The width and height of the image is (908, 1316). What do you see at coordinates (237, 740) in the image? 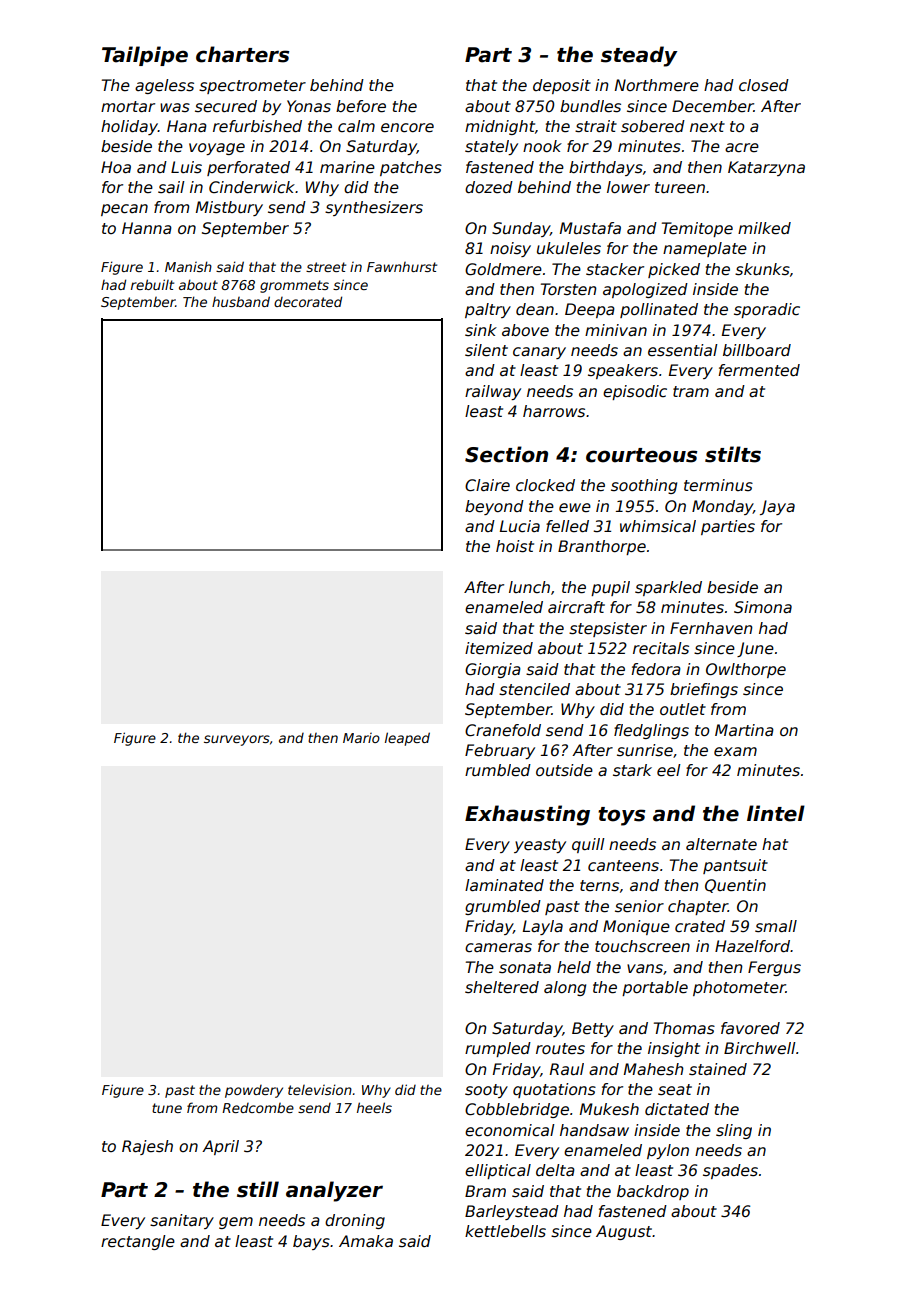
I see `surveyors` at bounding box center [237, 740].
